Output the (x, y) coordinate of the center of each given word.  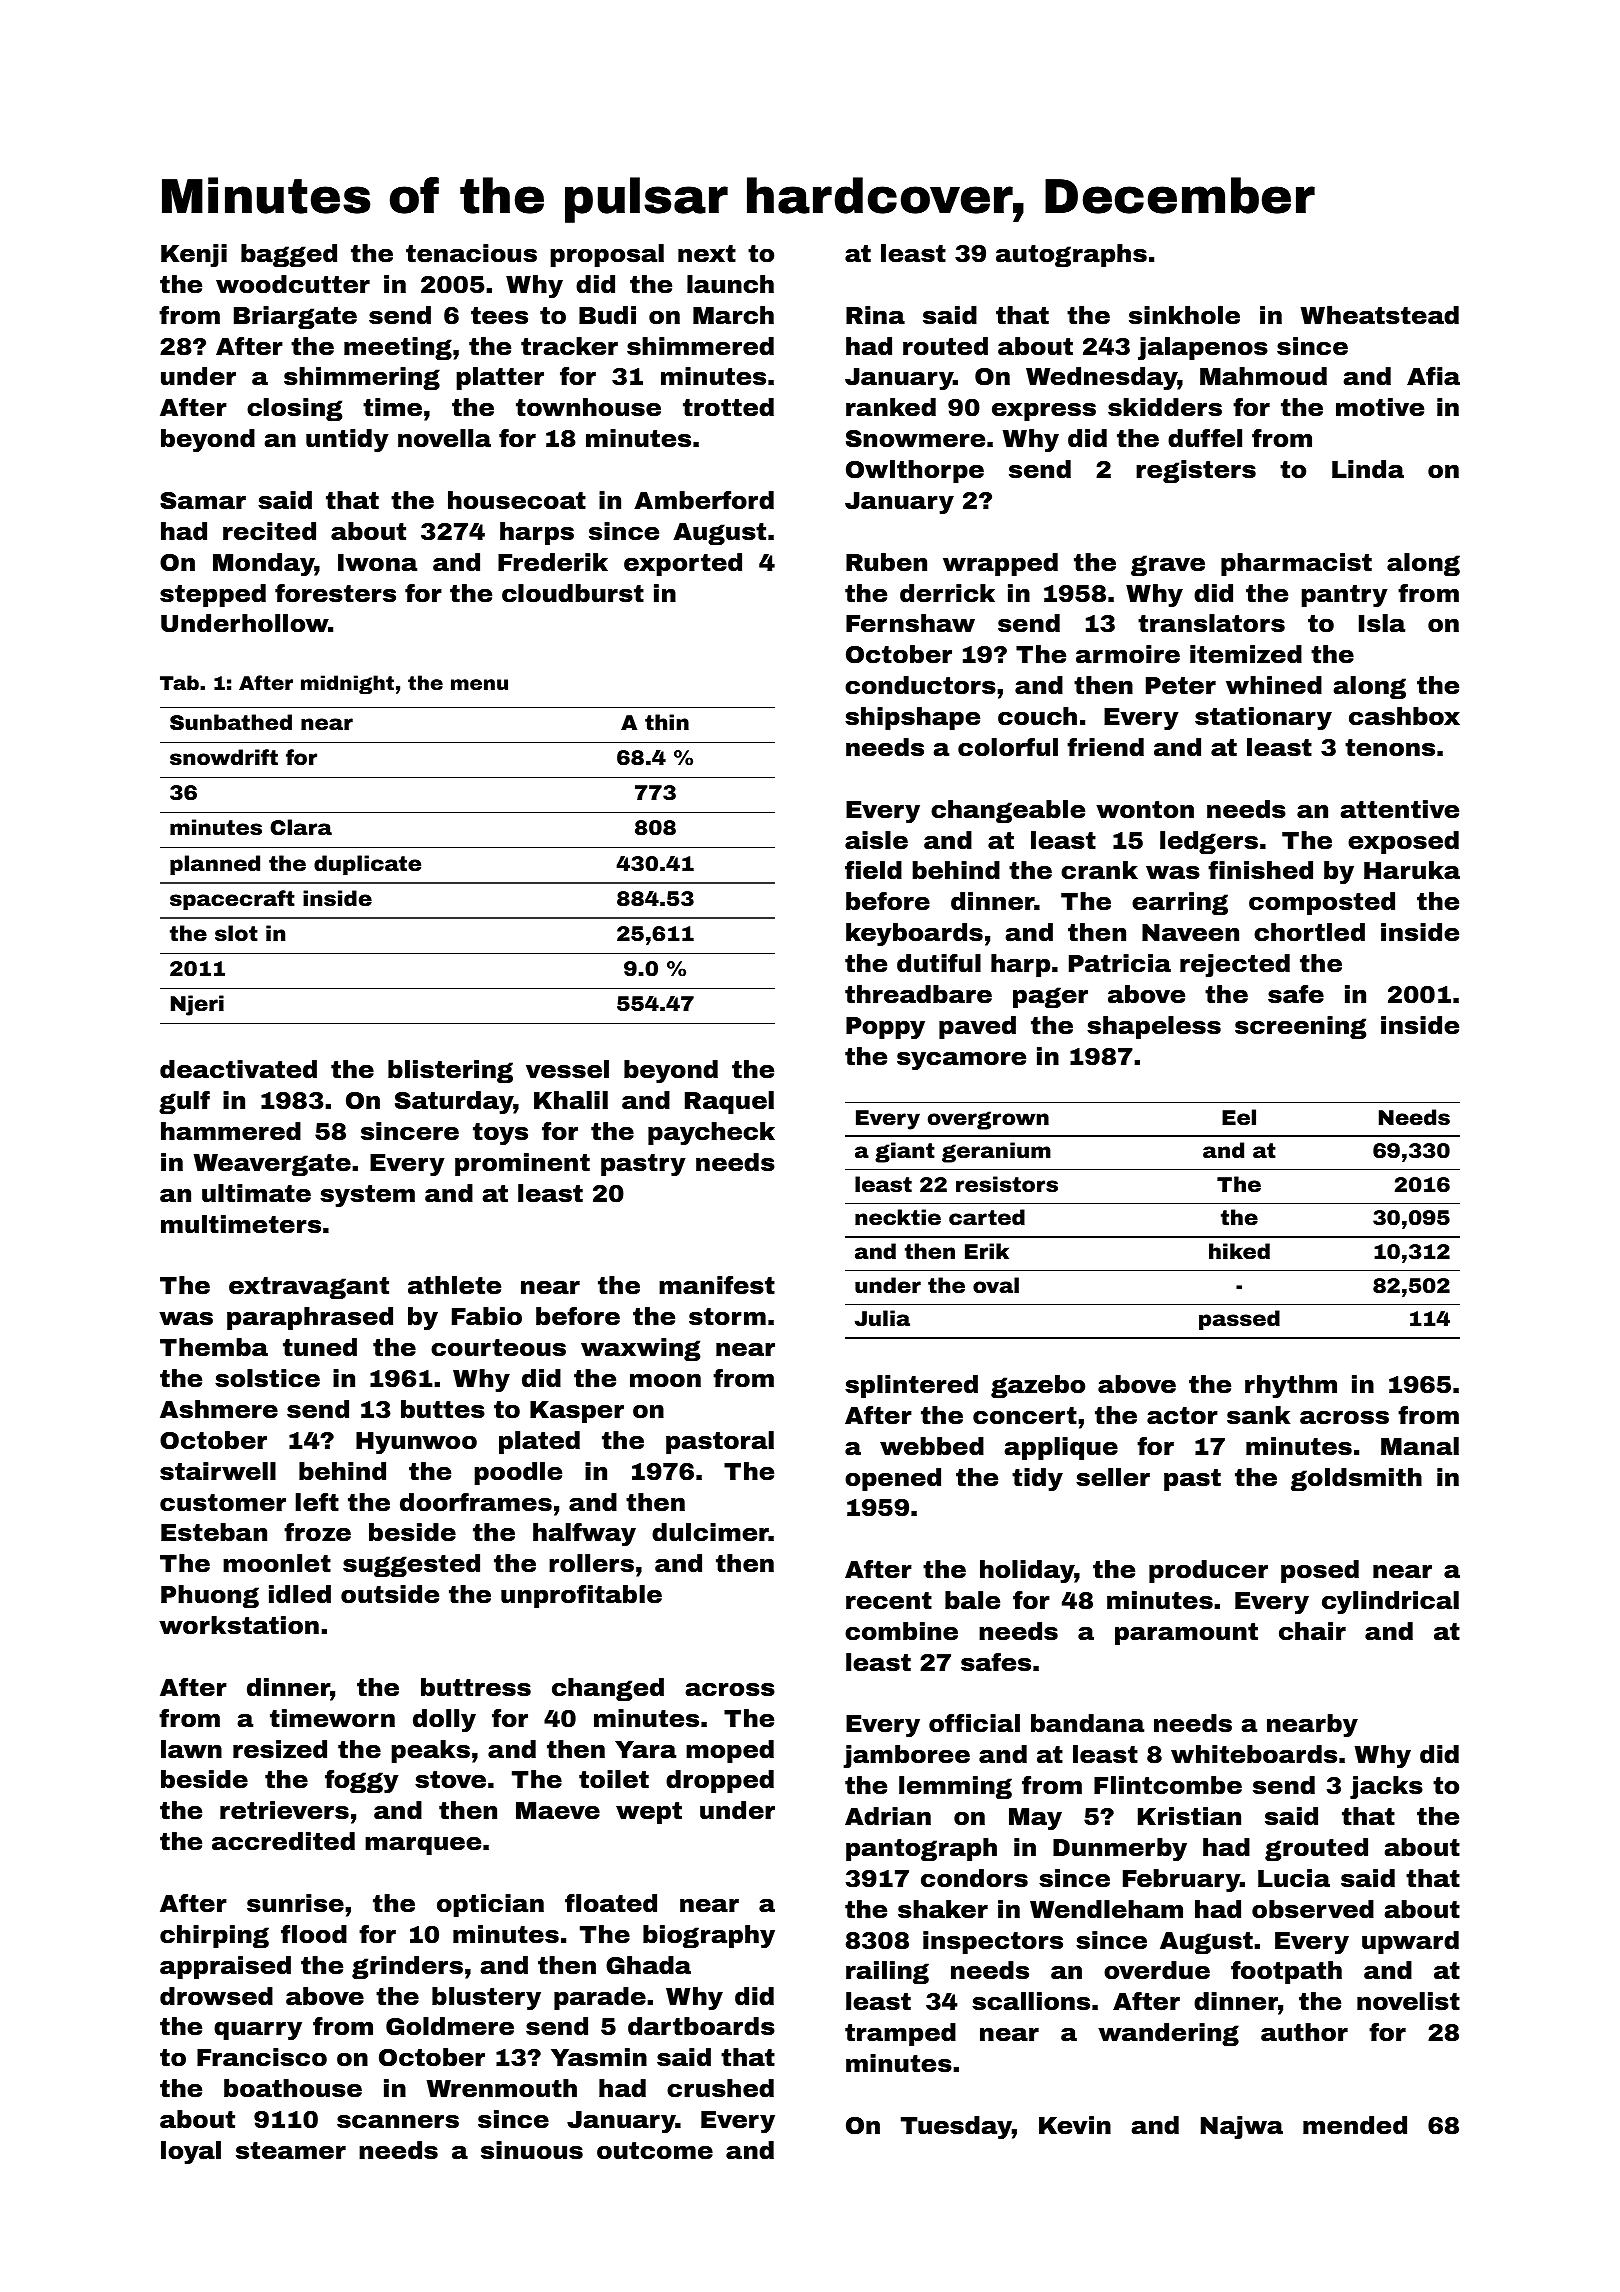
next (707, 254)
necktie (898, 1217)
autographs (1071, 255)
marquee (423, 1846)
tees (499, 316)
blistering (450, 1071)
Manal (1420, 1446)
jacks (1386, 1787)
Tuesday (956, 2127)
